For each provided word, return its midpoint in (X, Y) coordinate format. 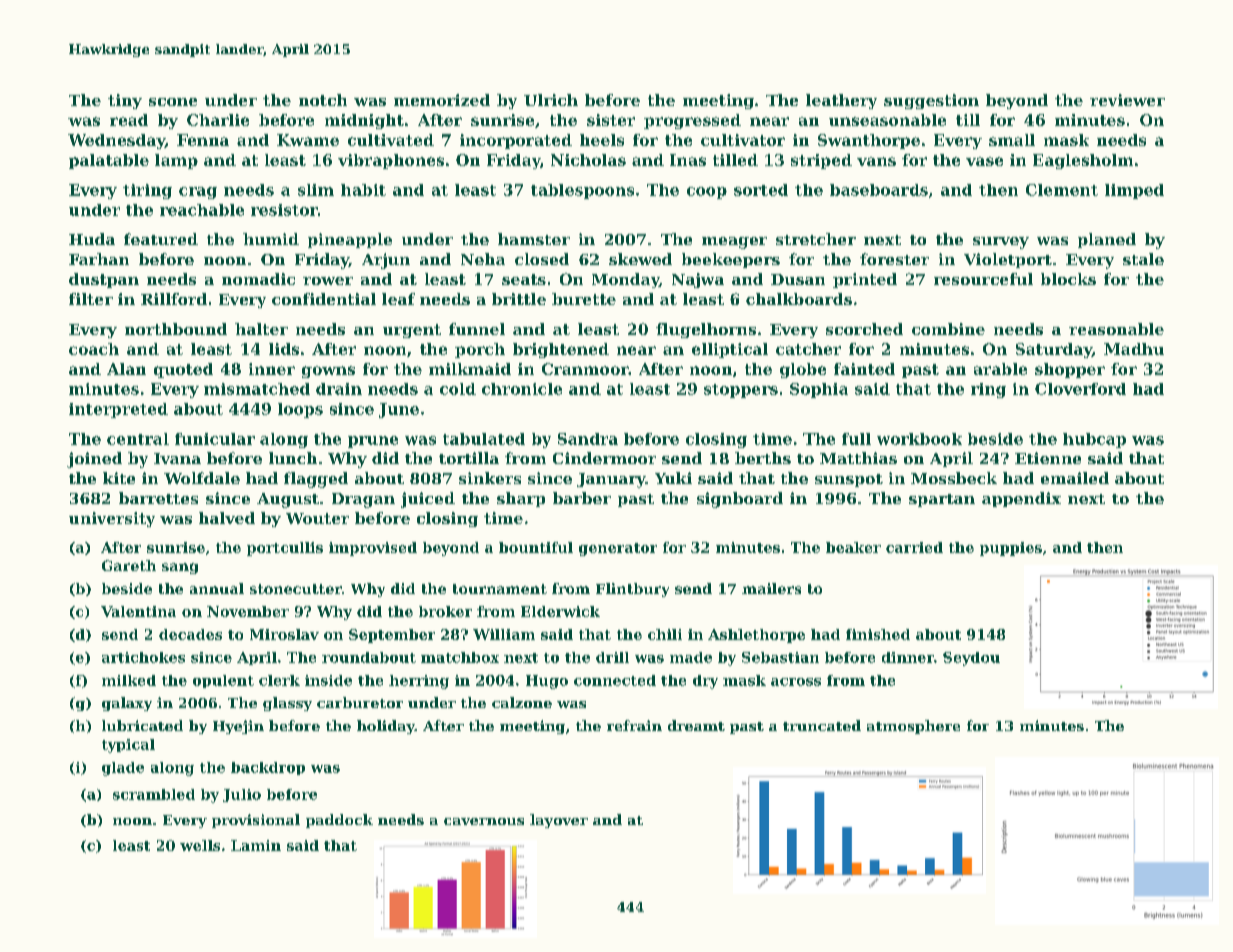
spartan (942, 500)
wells (200, 845)
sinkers (490, 478)
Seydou (971, 659)
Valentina (138, 611)
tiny (125, 101)
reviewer (1127, 100)
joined (94, 460)
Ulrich (551, 100)
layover (559, 821)
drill (612, 657)
